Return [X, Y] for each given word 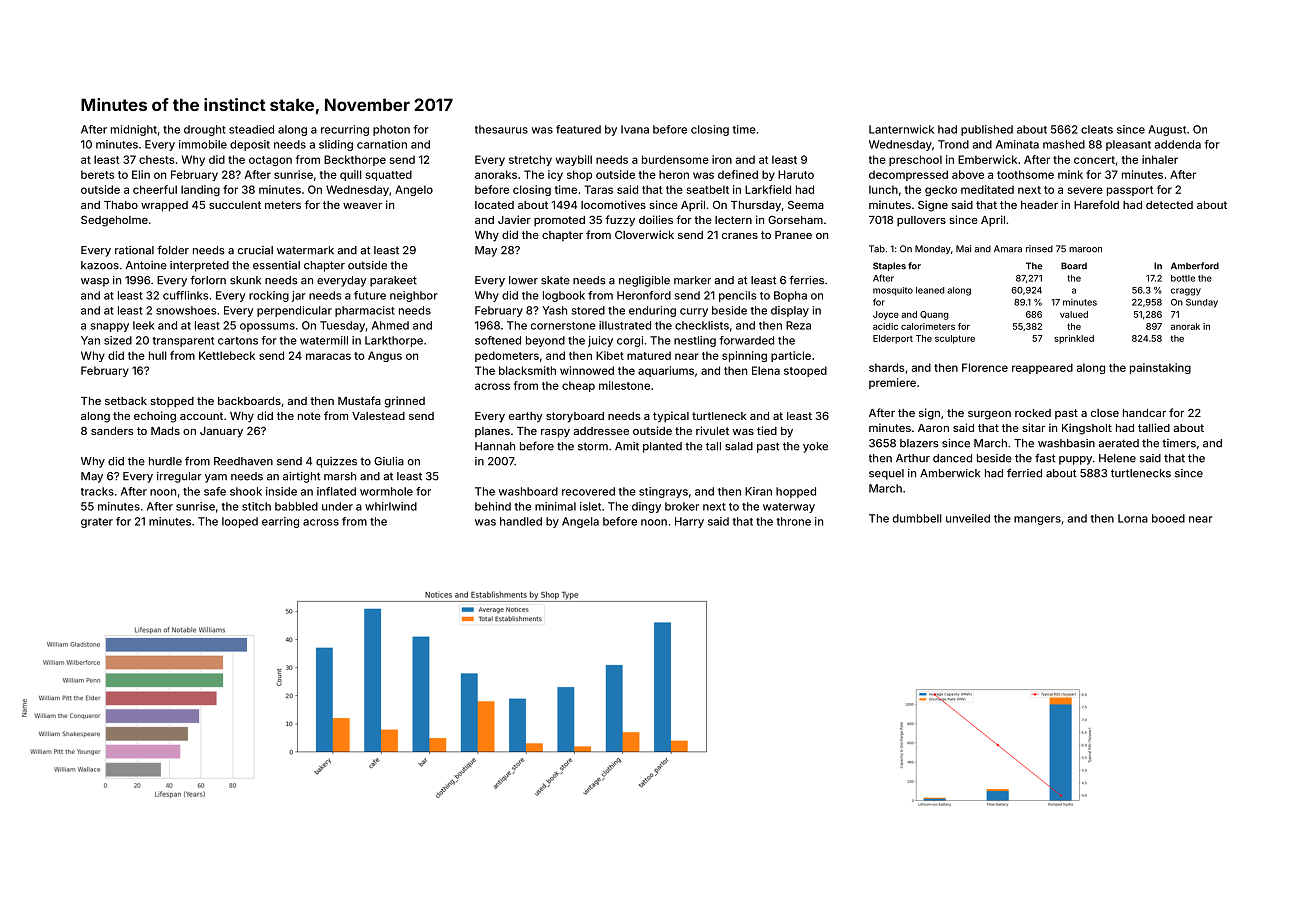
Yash [554, 310]
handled [521, 521]
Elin [141, 174]
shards [886, 367]
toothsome [1025, 174]
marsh [340, 476]
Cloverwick [644, 234]
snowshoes [186, 310]
